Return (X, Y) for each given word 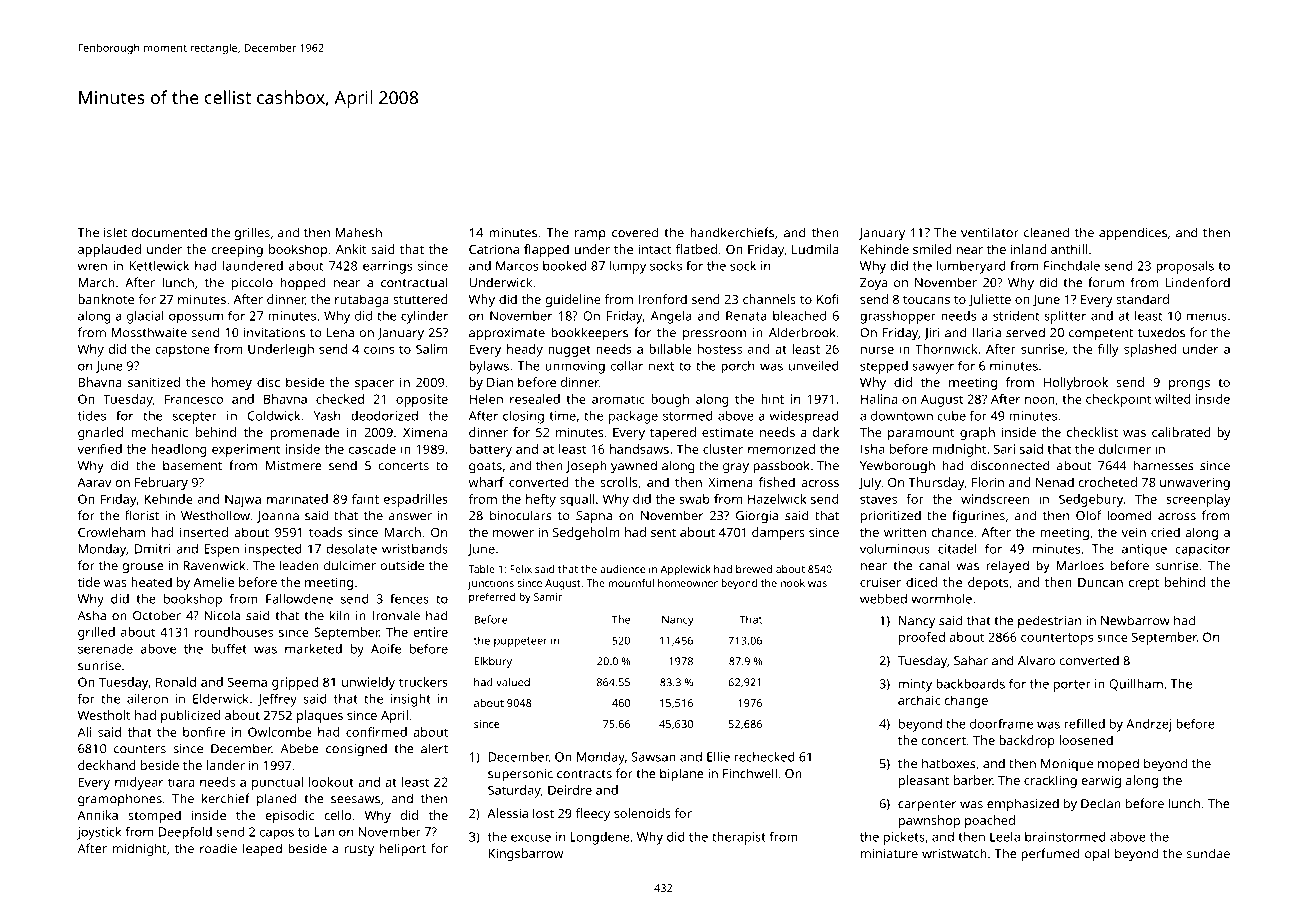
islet (115, 232)
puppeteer (521, 642)
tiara (181, 782)
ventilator (990, 232)
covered (635, 232)
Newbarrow (1135, 620)
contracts (584, 774)
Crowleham (111, 532)
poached (990, 821)
